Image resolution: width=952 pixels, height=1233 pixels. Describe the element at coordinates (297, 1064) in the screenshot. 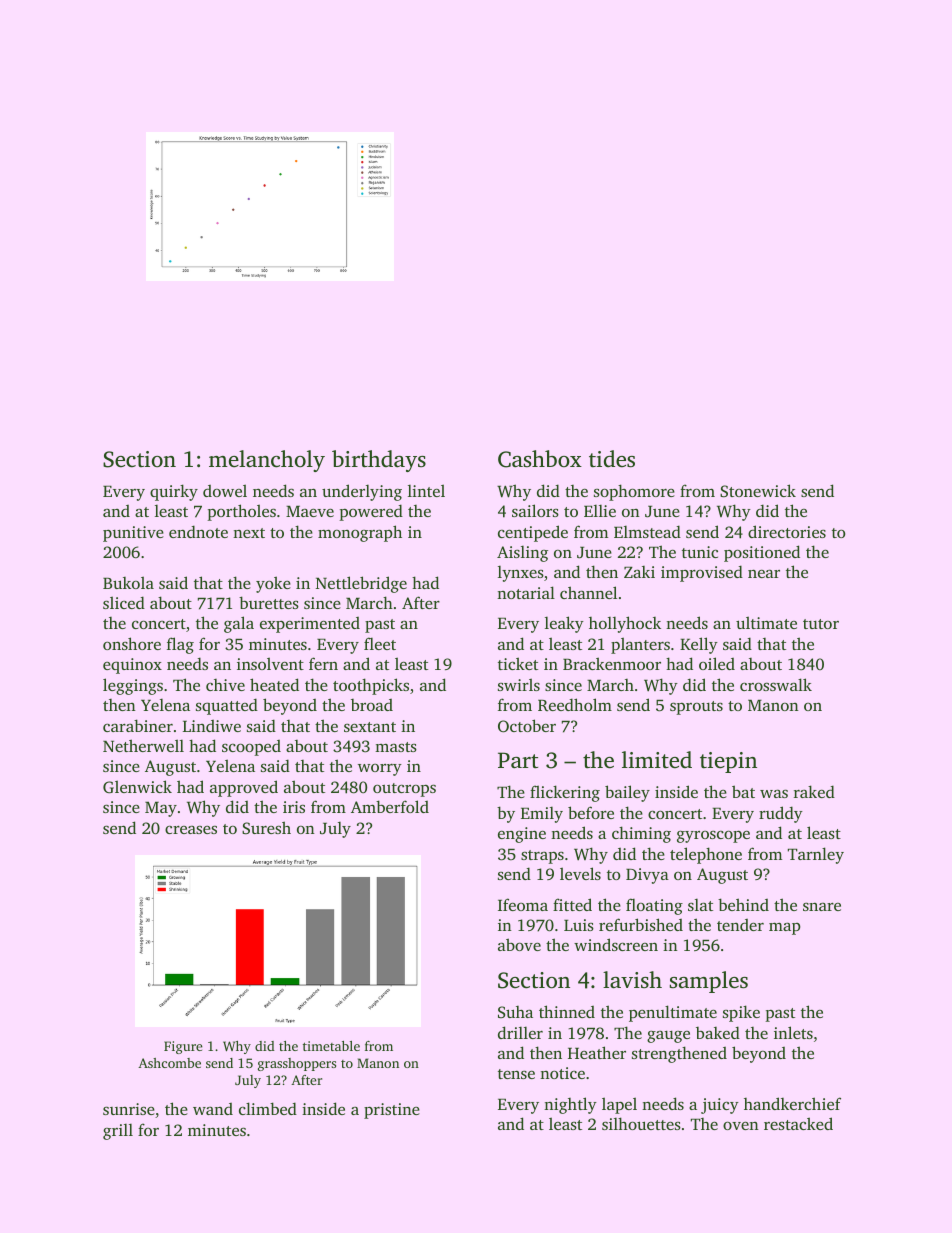

I see `grasshoppers` at that location.
